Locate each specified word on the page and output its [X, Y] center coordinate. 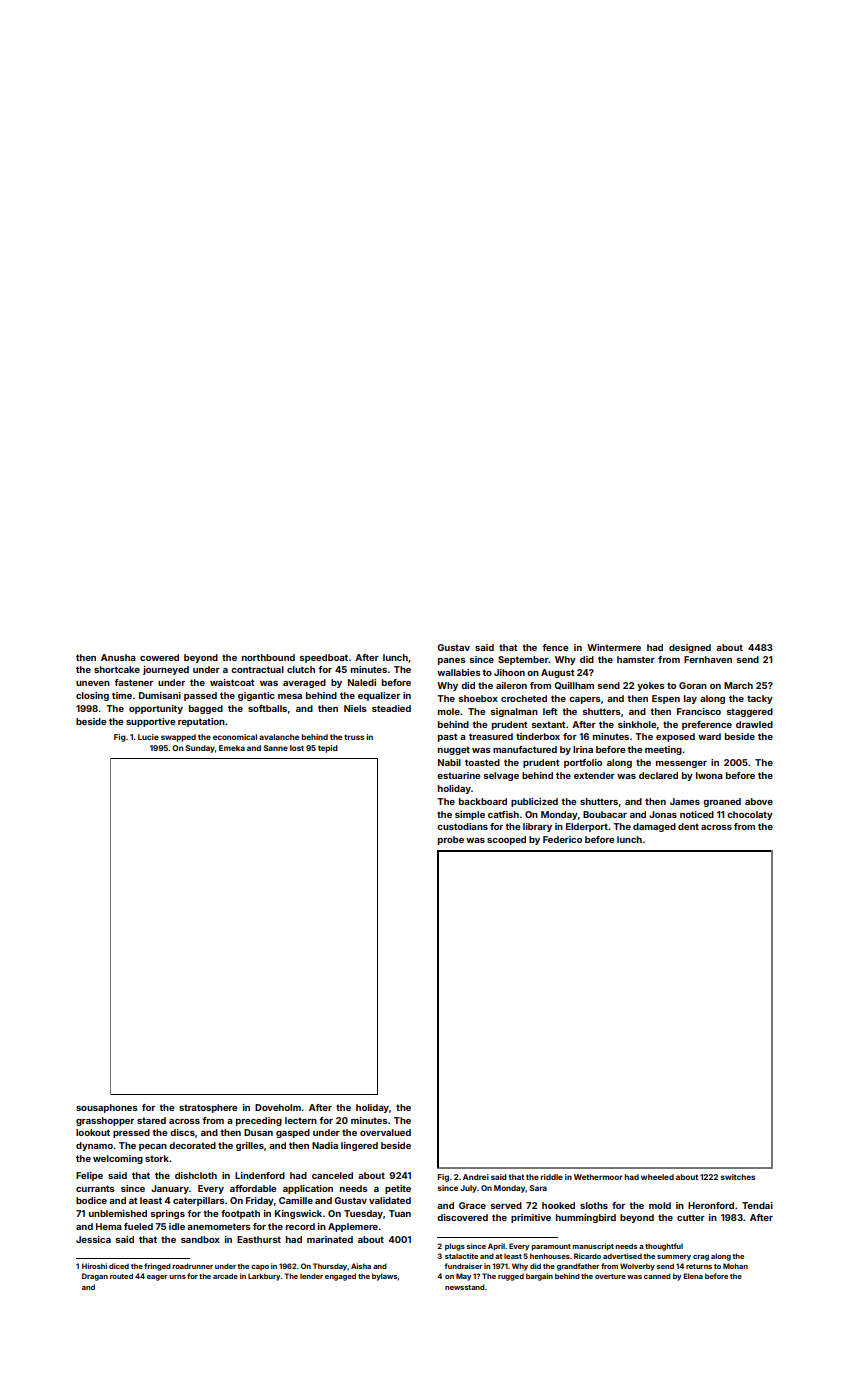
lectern [301, 1120]
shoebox [478, 698]
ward [709, 736]
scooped [506, 840]
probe [451, 840]
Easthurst [259, 1239]
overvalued [385, 1132]
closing [92, 696]
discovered [462, 1217]
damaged [654, 827]
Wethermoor [598, 1177]
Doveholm [278, 1107]
